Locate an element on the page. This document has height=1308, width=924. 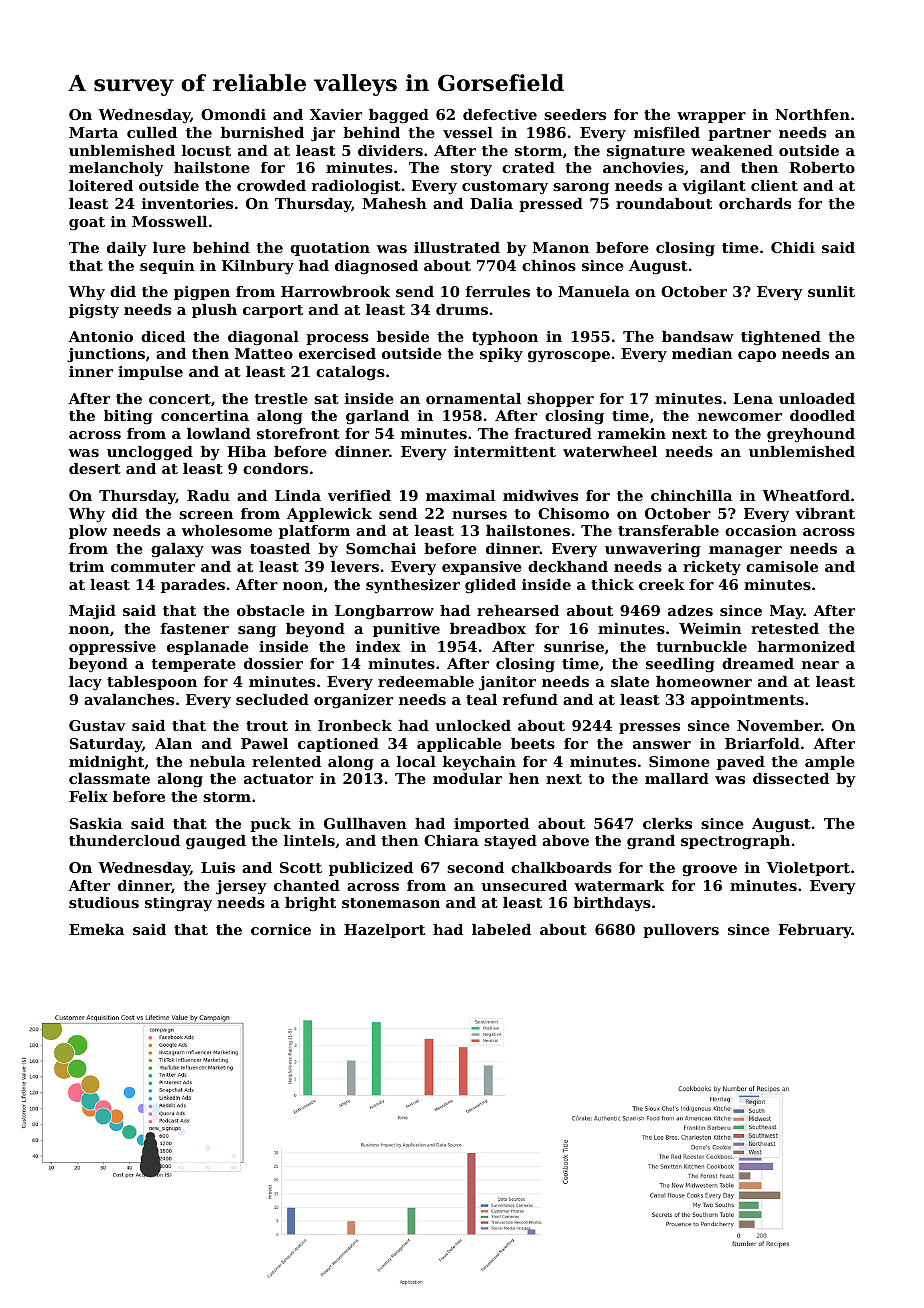
parades is located at coordinates (193, 586).
